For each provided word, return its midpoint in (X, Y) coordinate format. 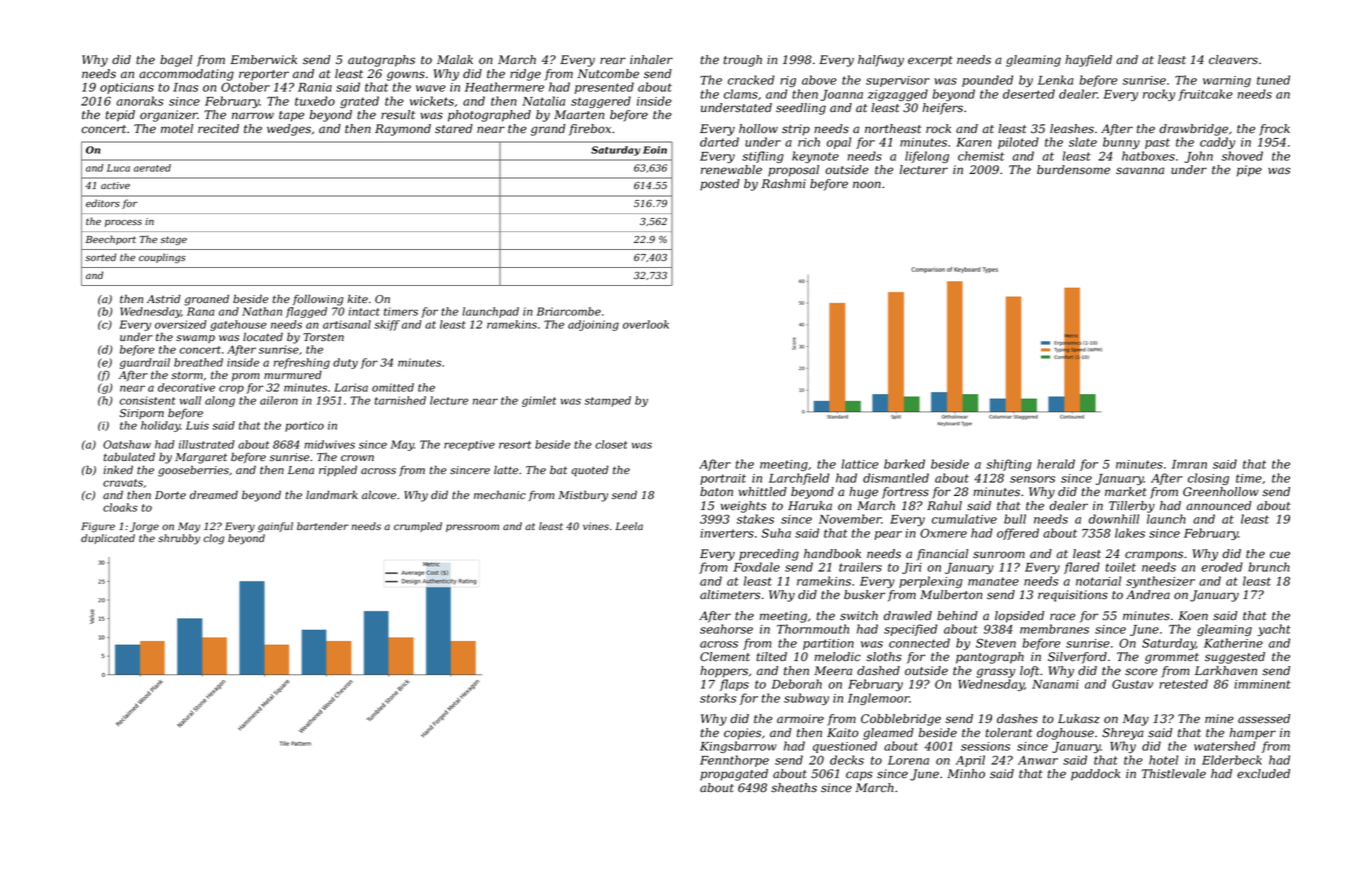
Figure (98, 527)
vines (596, 526)
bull (1015, 519)
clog (214, 539)
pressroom (472, 528)
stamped (608, 401)
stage (174, 240)
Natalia (543, 101)
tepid (120, 116)
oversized (180, 324)
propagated (734, 775)
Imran (1189, 464)
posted (720, 185)
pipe (1249, 171)
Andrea (1148, 595)
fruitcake (1205, 95)
